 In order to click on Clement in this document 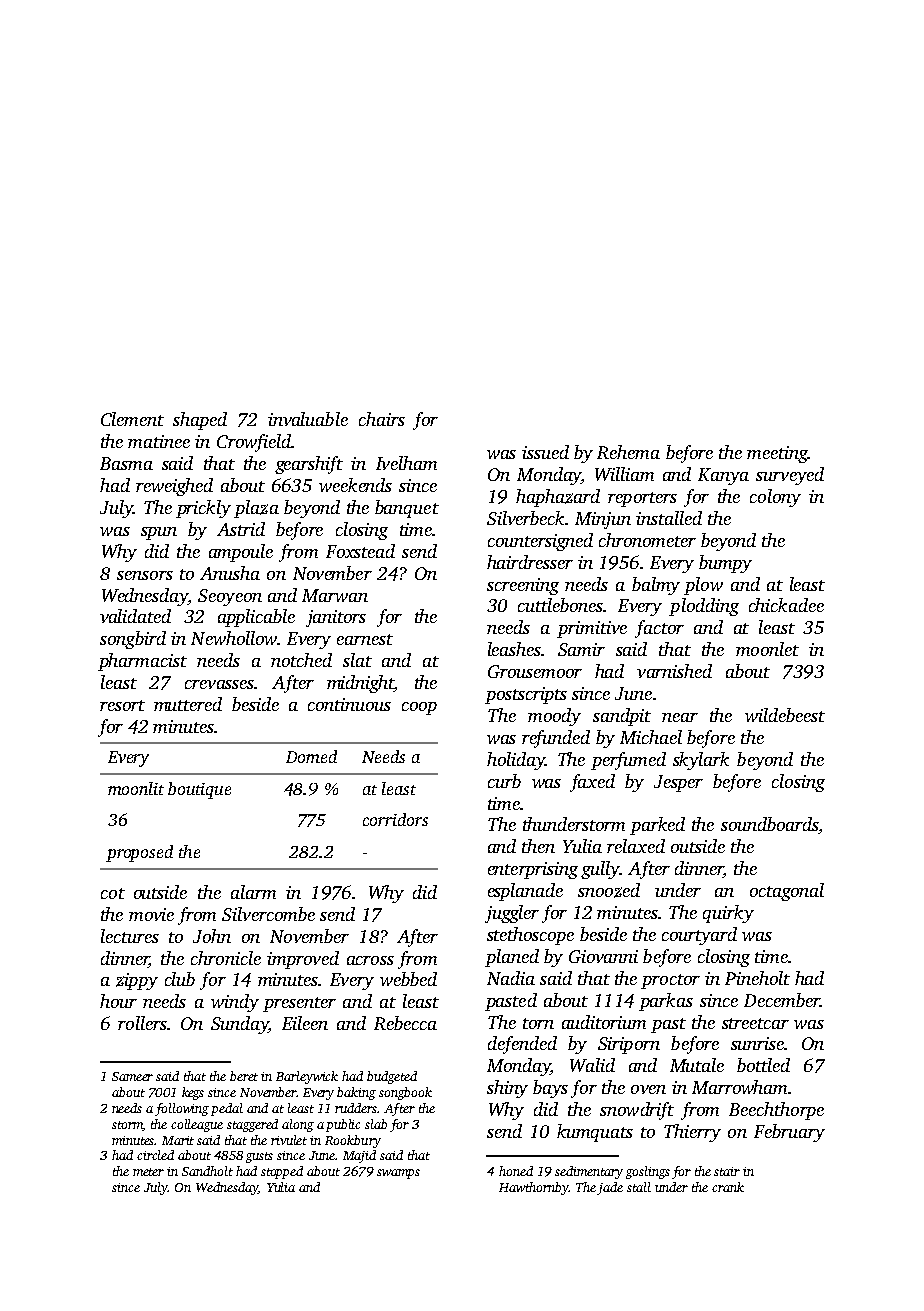, I will do `click(132, 419)`.
